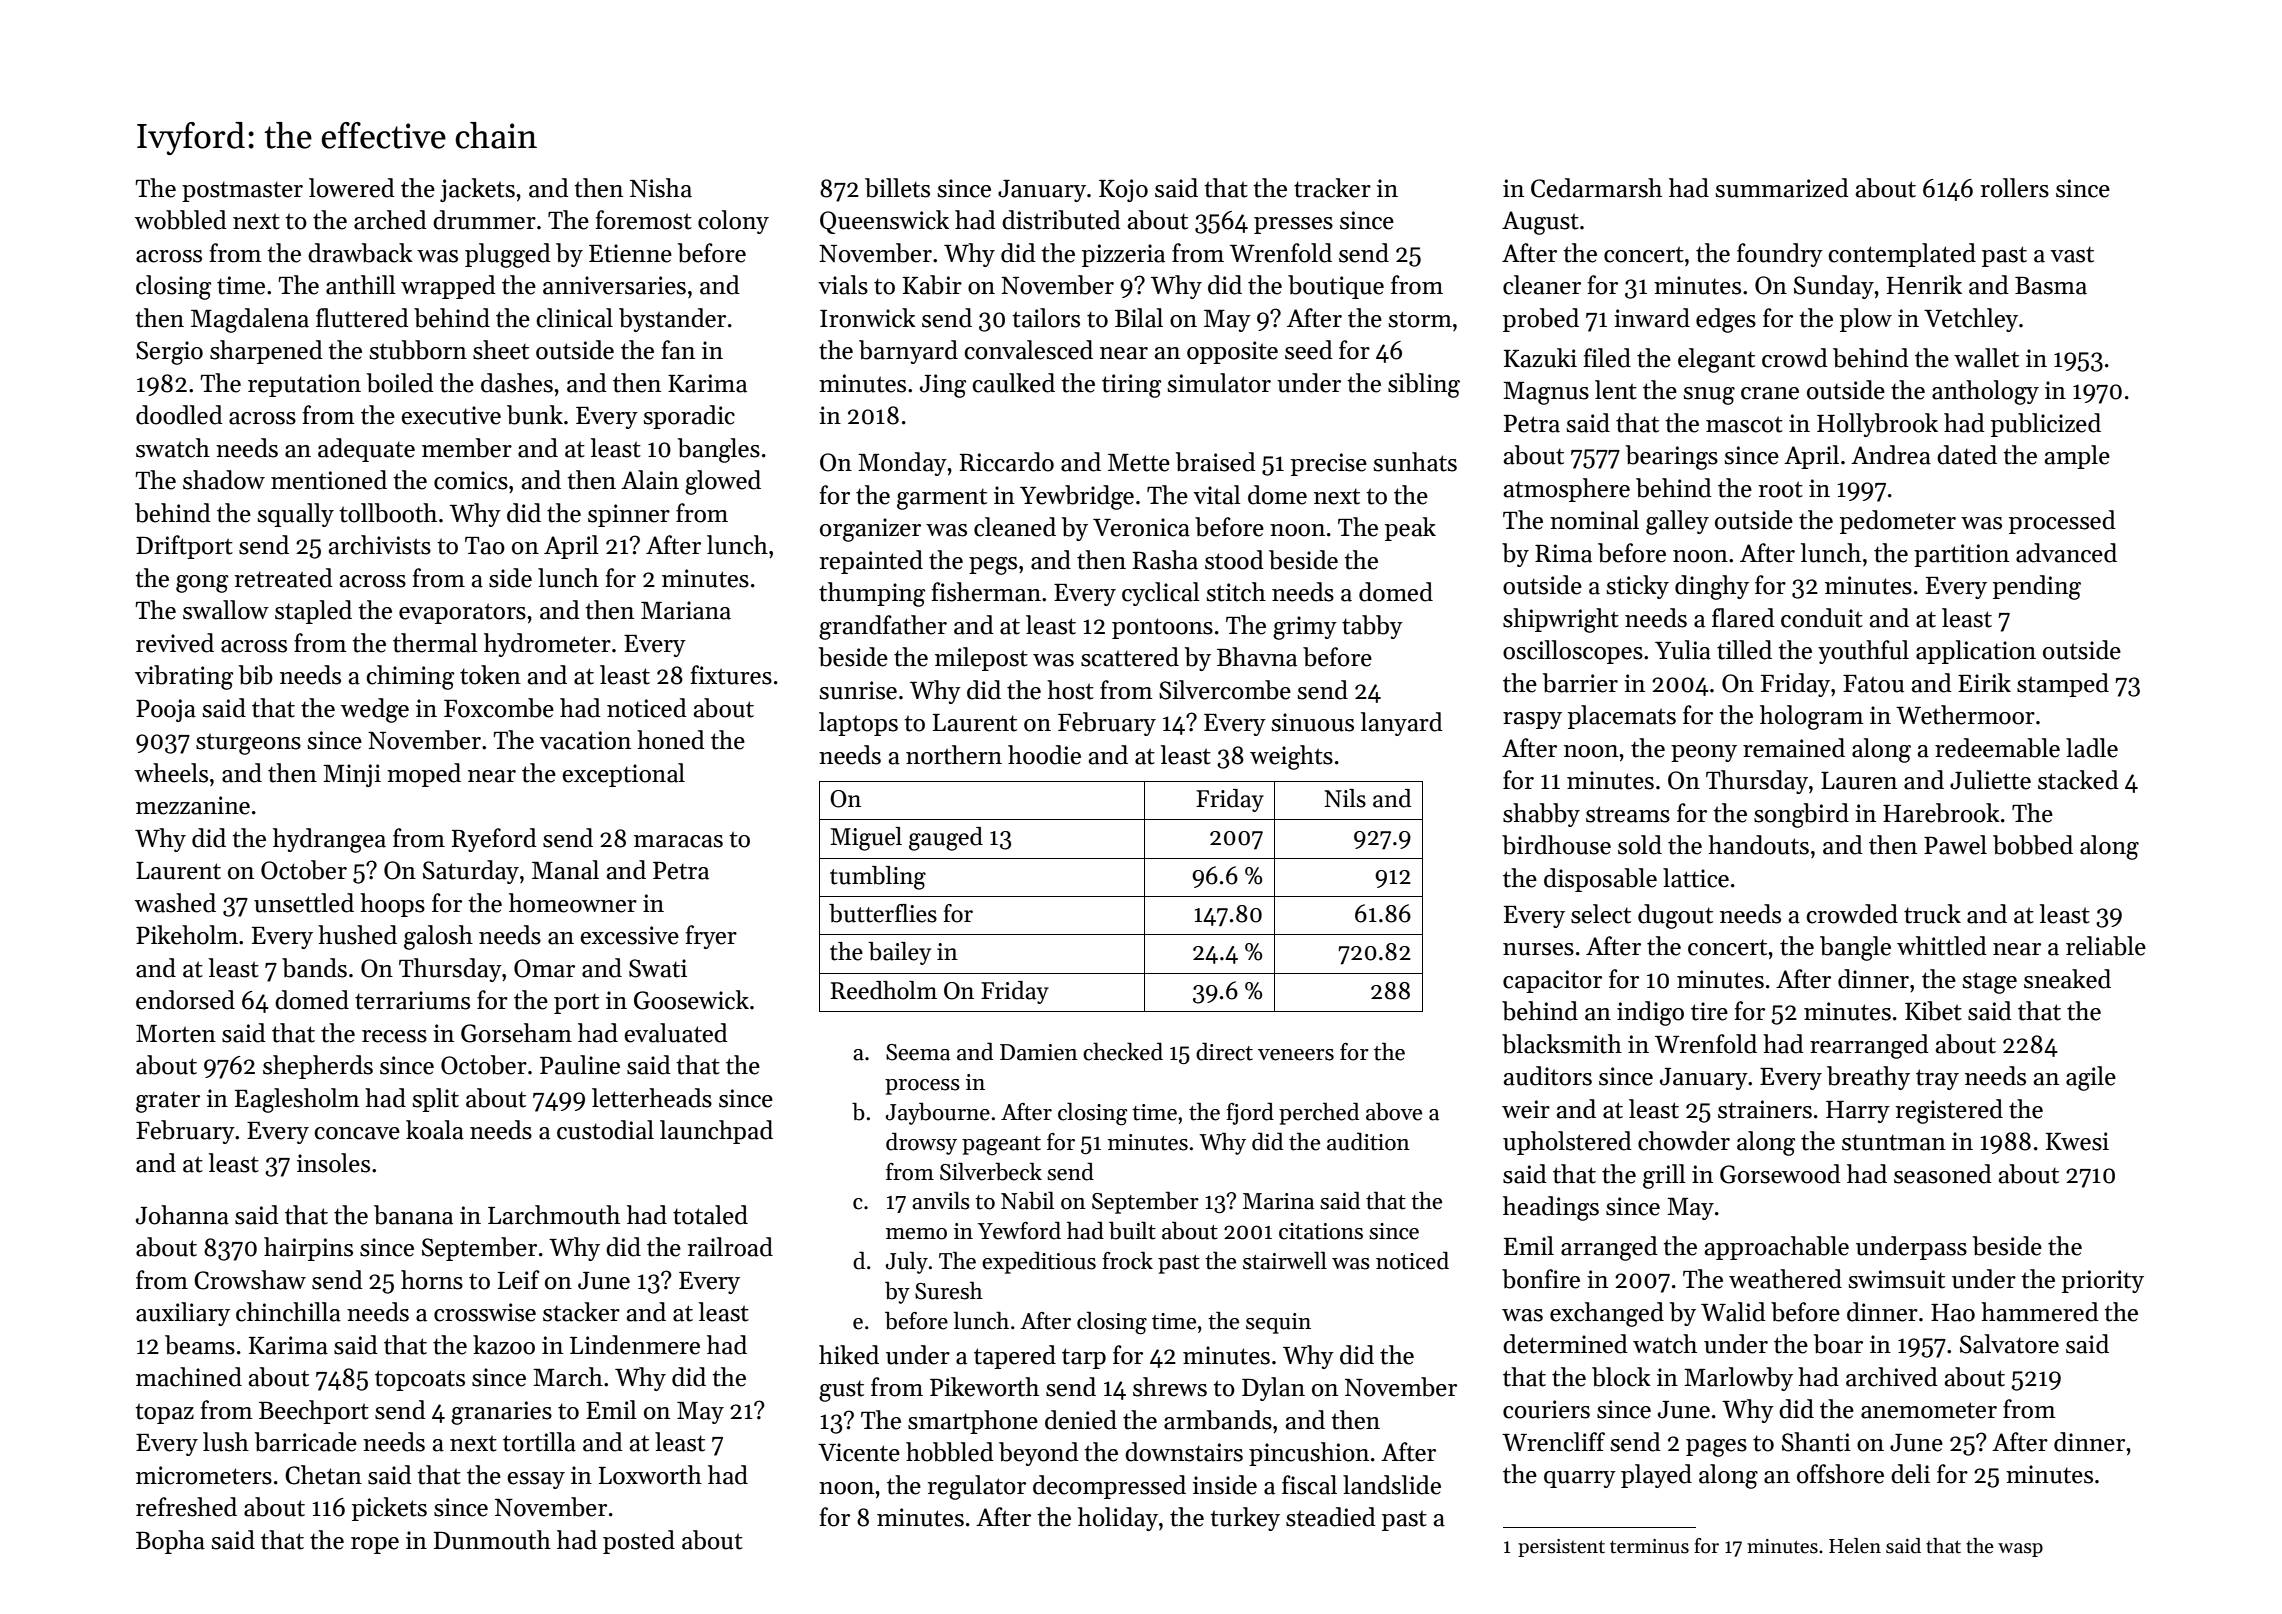 This page has height=1614, width=2282. Describe the element at coordinates (1394, 1111) in the page. I see `above` at that location.
